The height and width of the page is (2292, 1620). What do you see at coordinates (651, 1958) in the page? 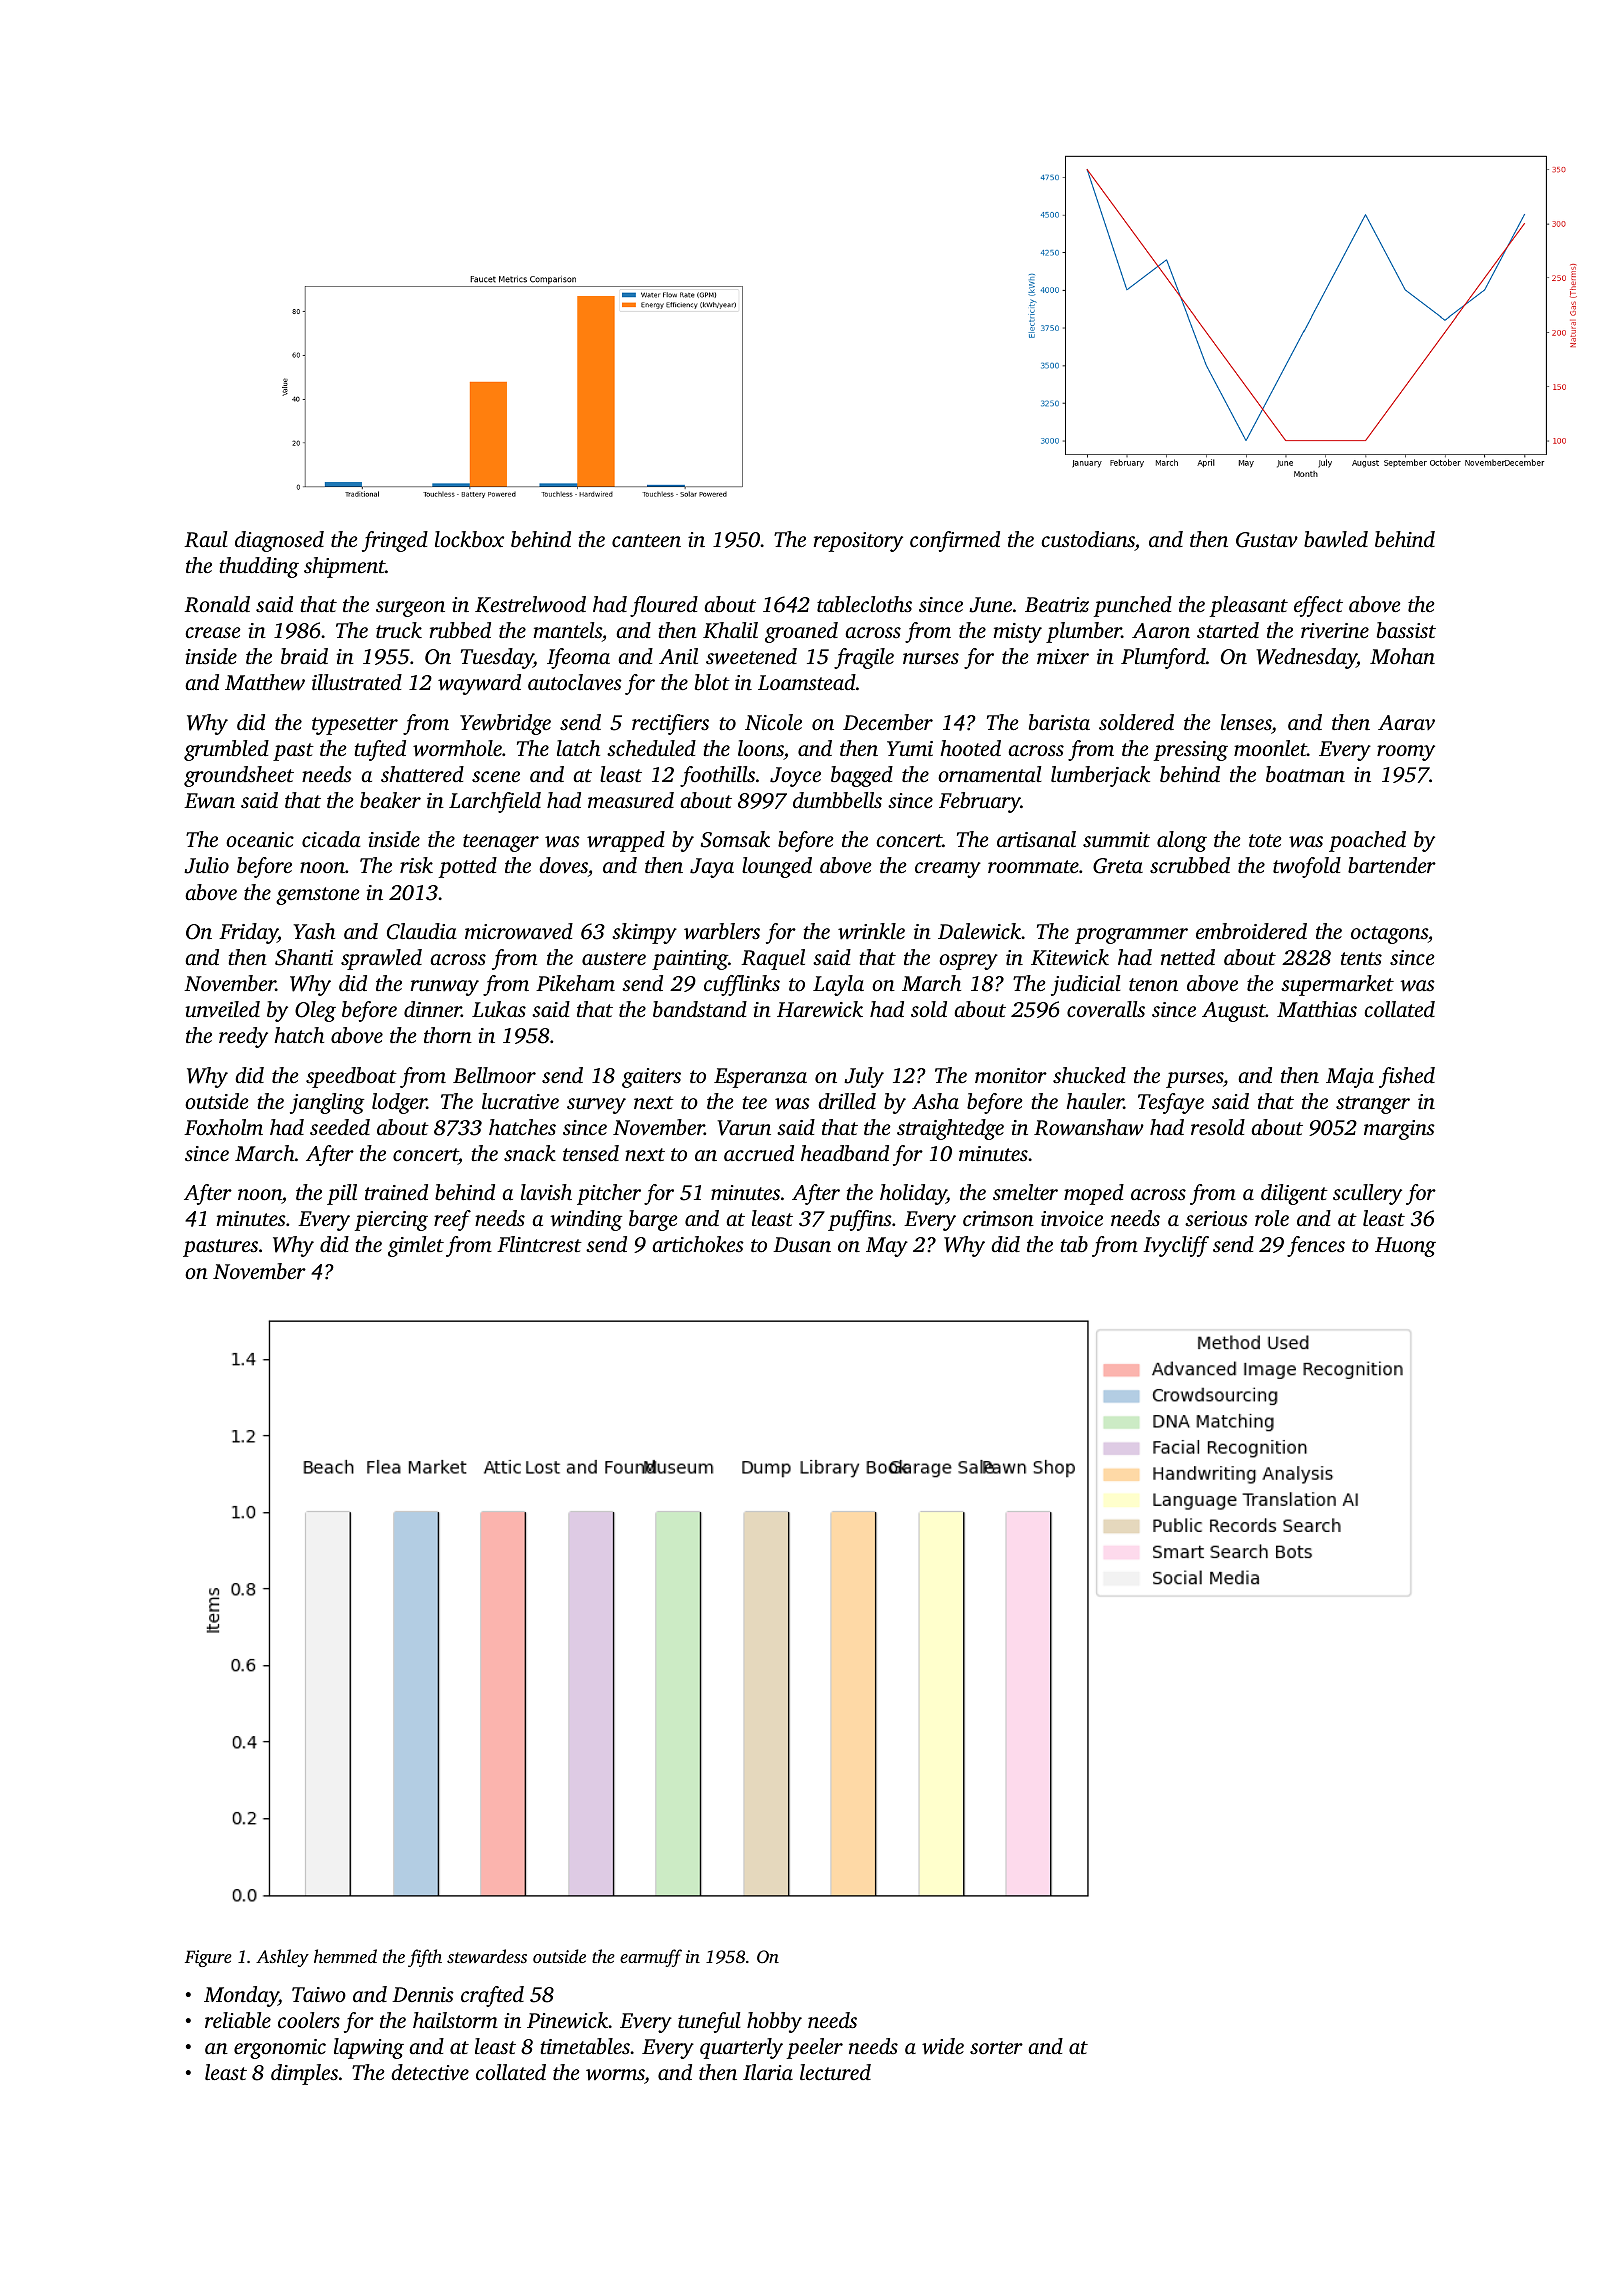
I see `earmuff` at bounding box center [651, 1958].
